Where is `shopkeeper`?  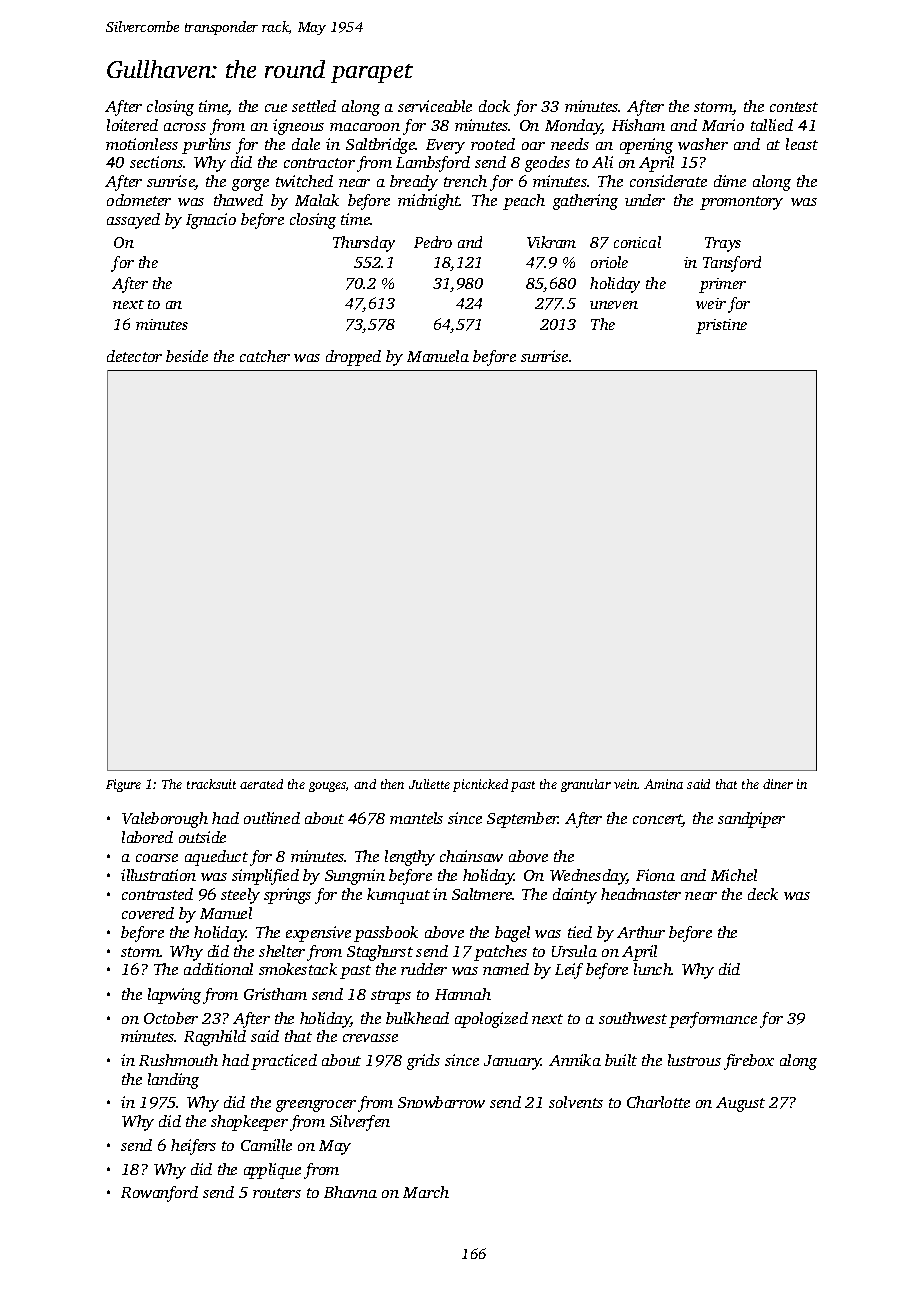 shopkeeper is located at coordinates (249, 1123).
